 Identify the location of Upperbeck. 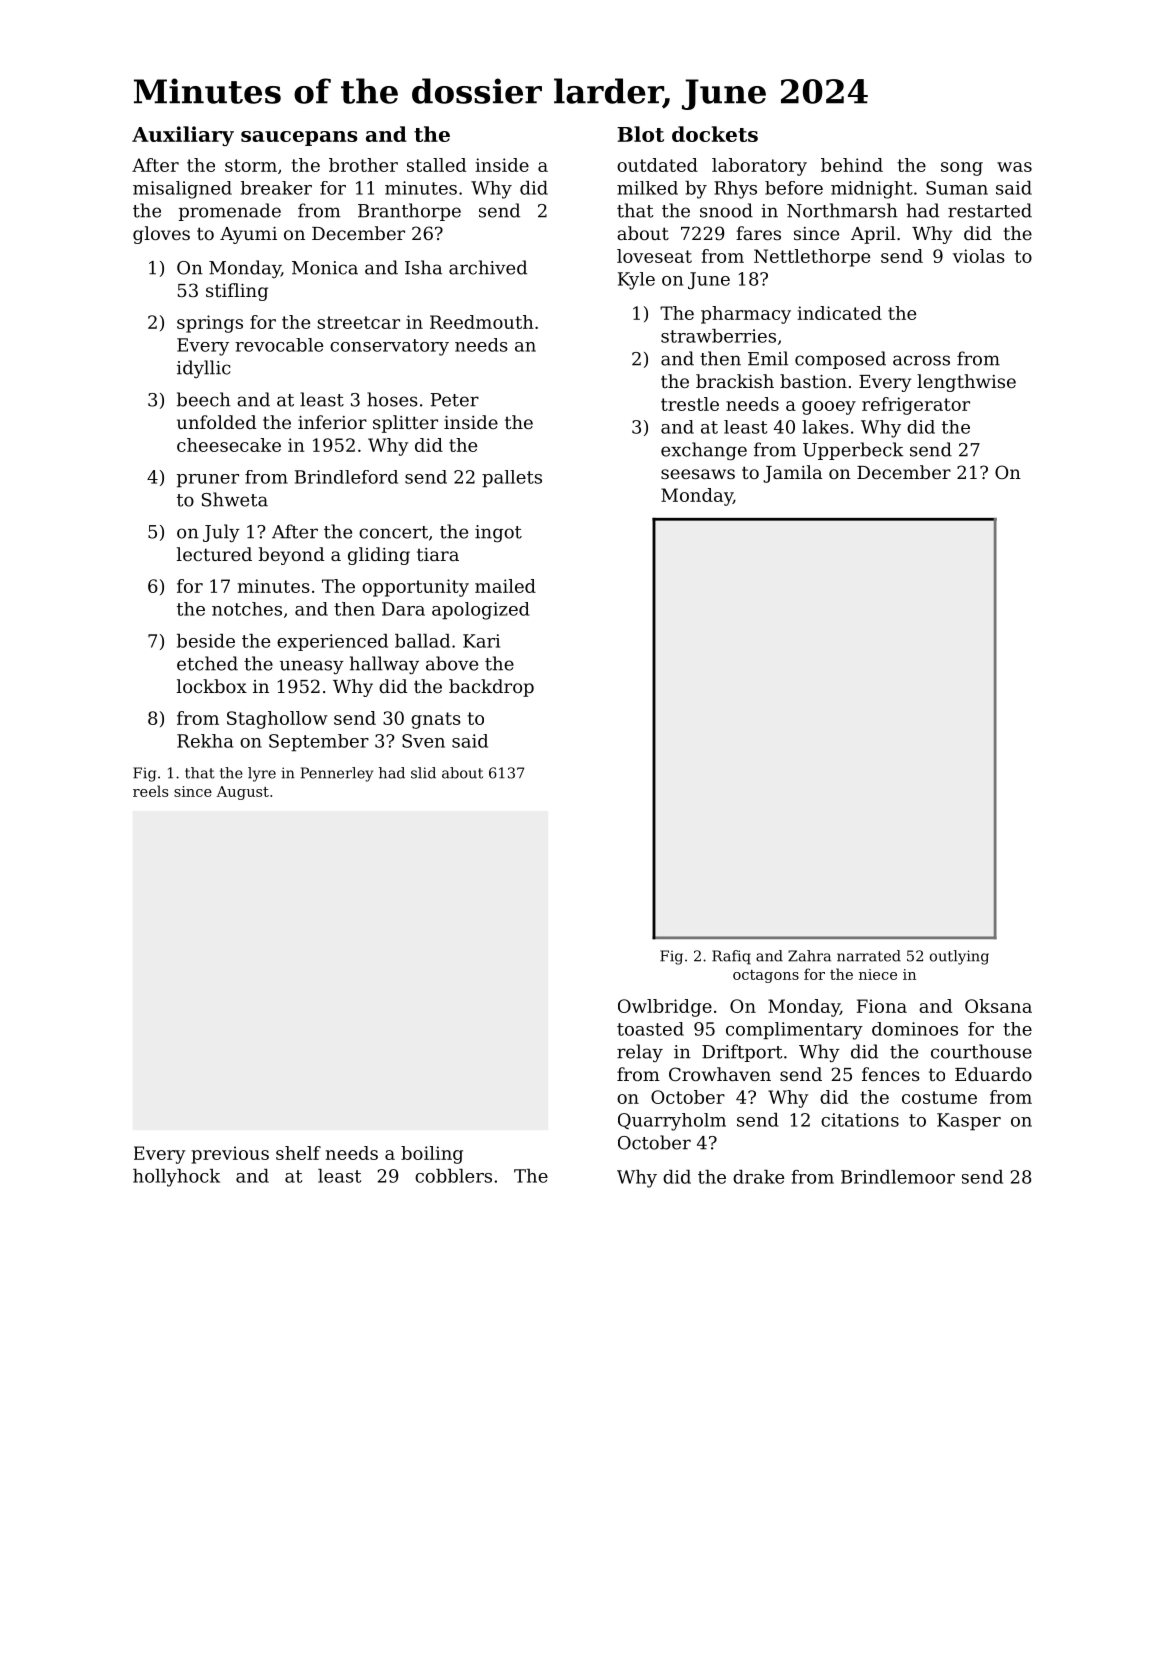
(853, 451).
